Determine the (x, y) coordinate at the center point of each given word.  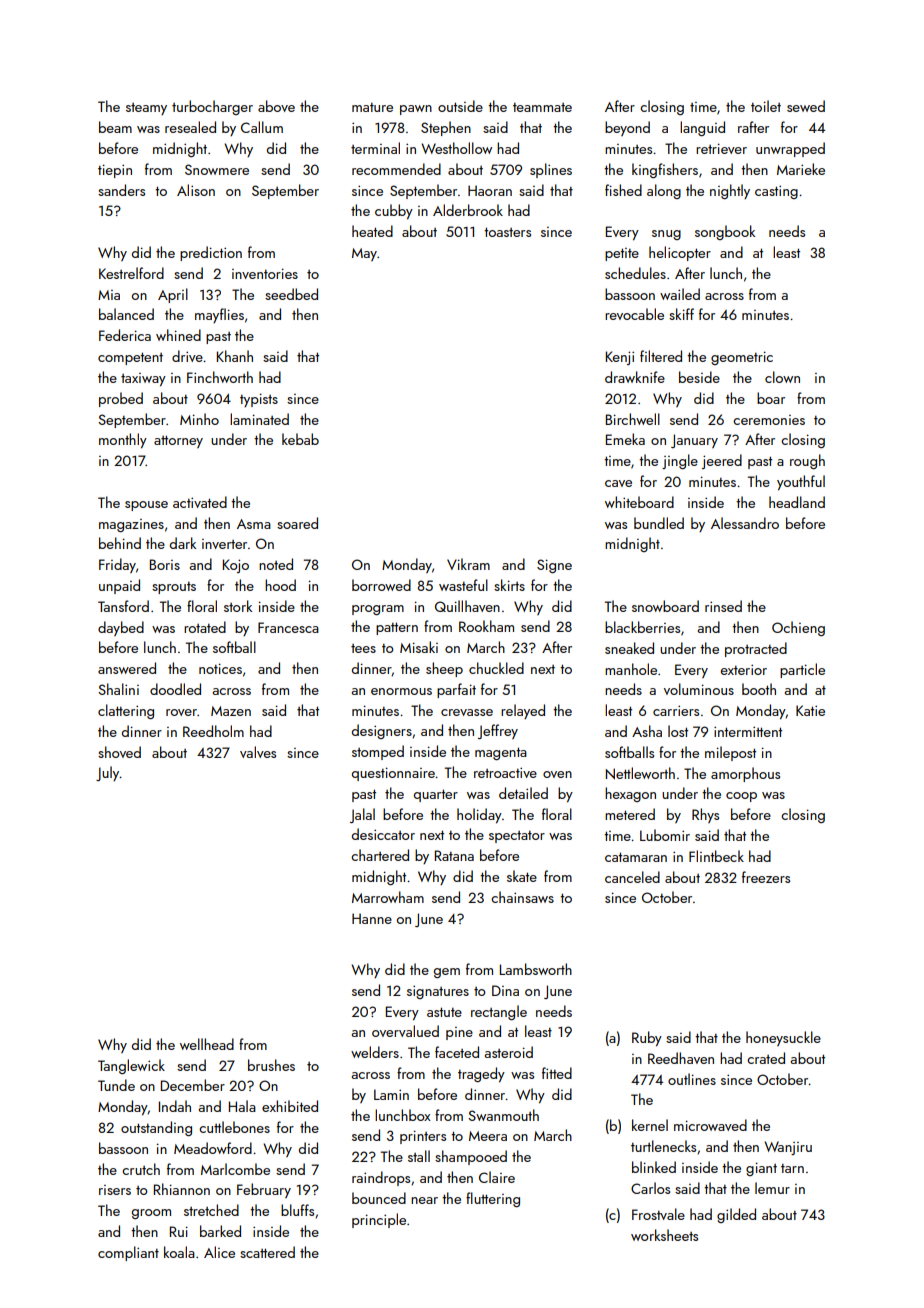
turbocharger (212, 107)
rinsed (723, 606)
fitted (557, 1073)
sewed (806, 106)
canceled (632, 877)
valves (258, 752)
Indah (175, 1106)
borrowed (381, 585)
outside (460, 106)
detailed (523, 793)
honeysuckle (783, 1038)
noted (276, 564)
